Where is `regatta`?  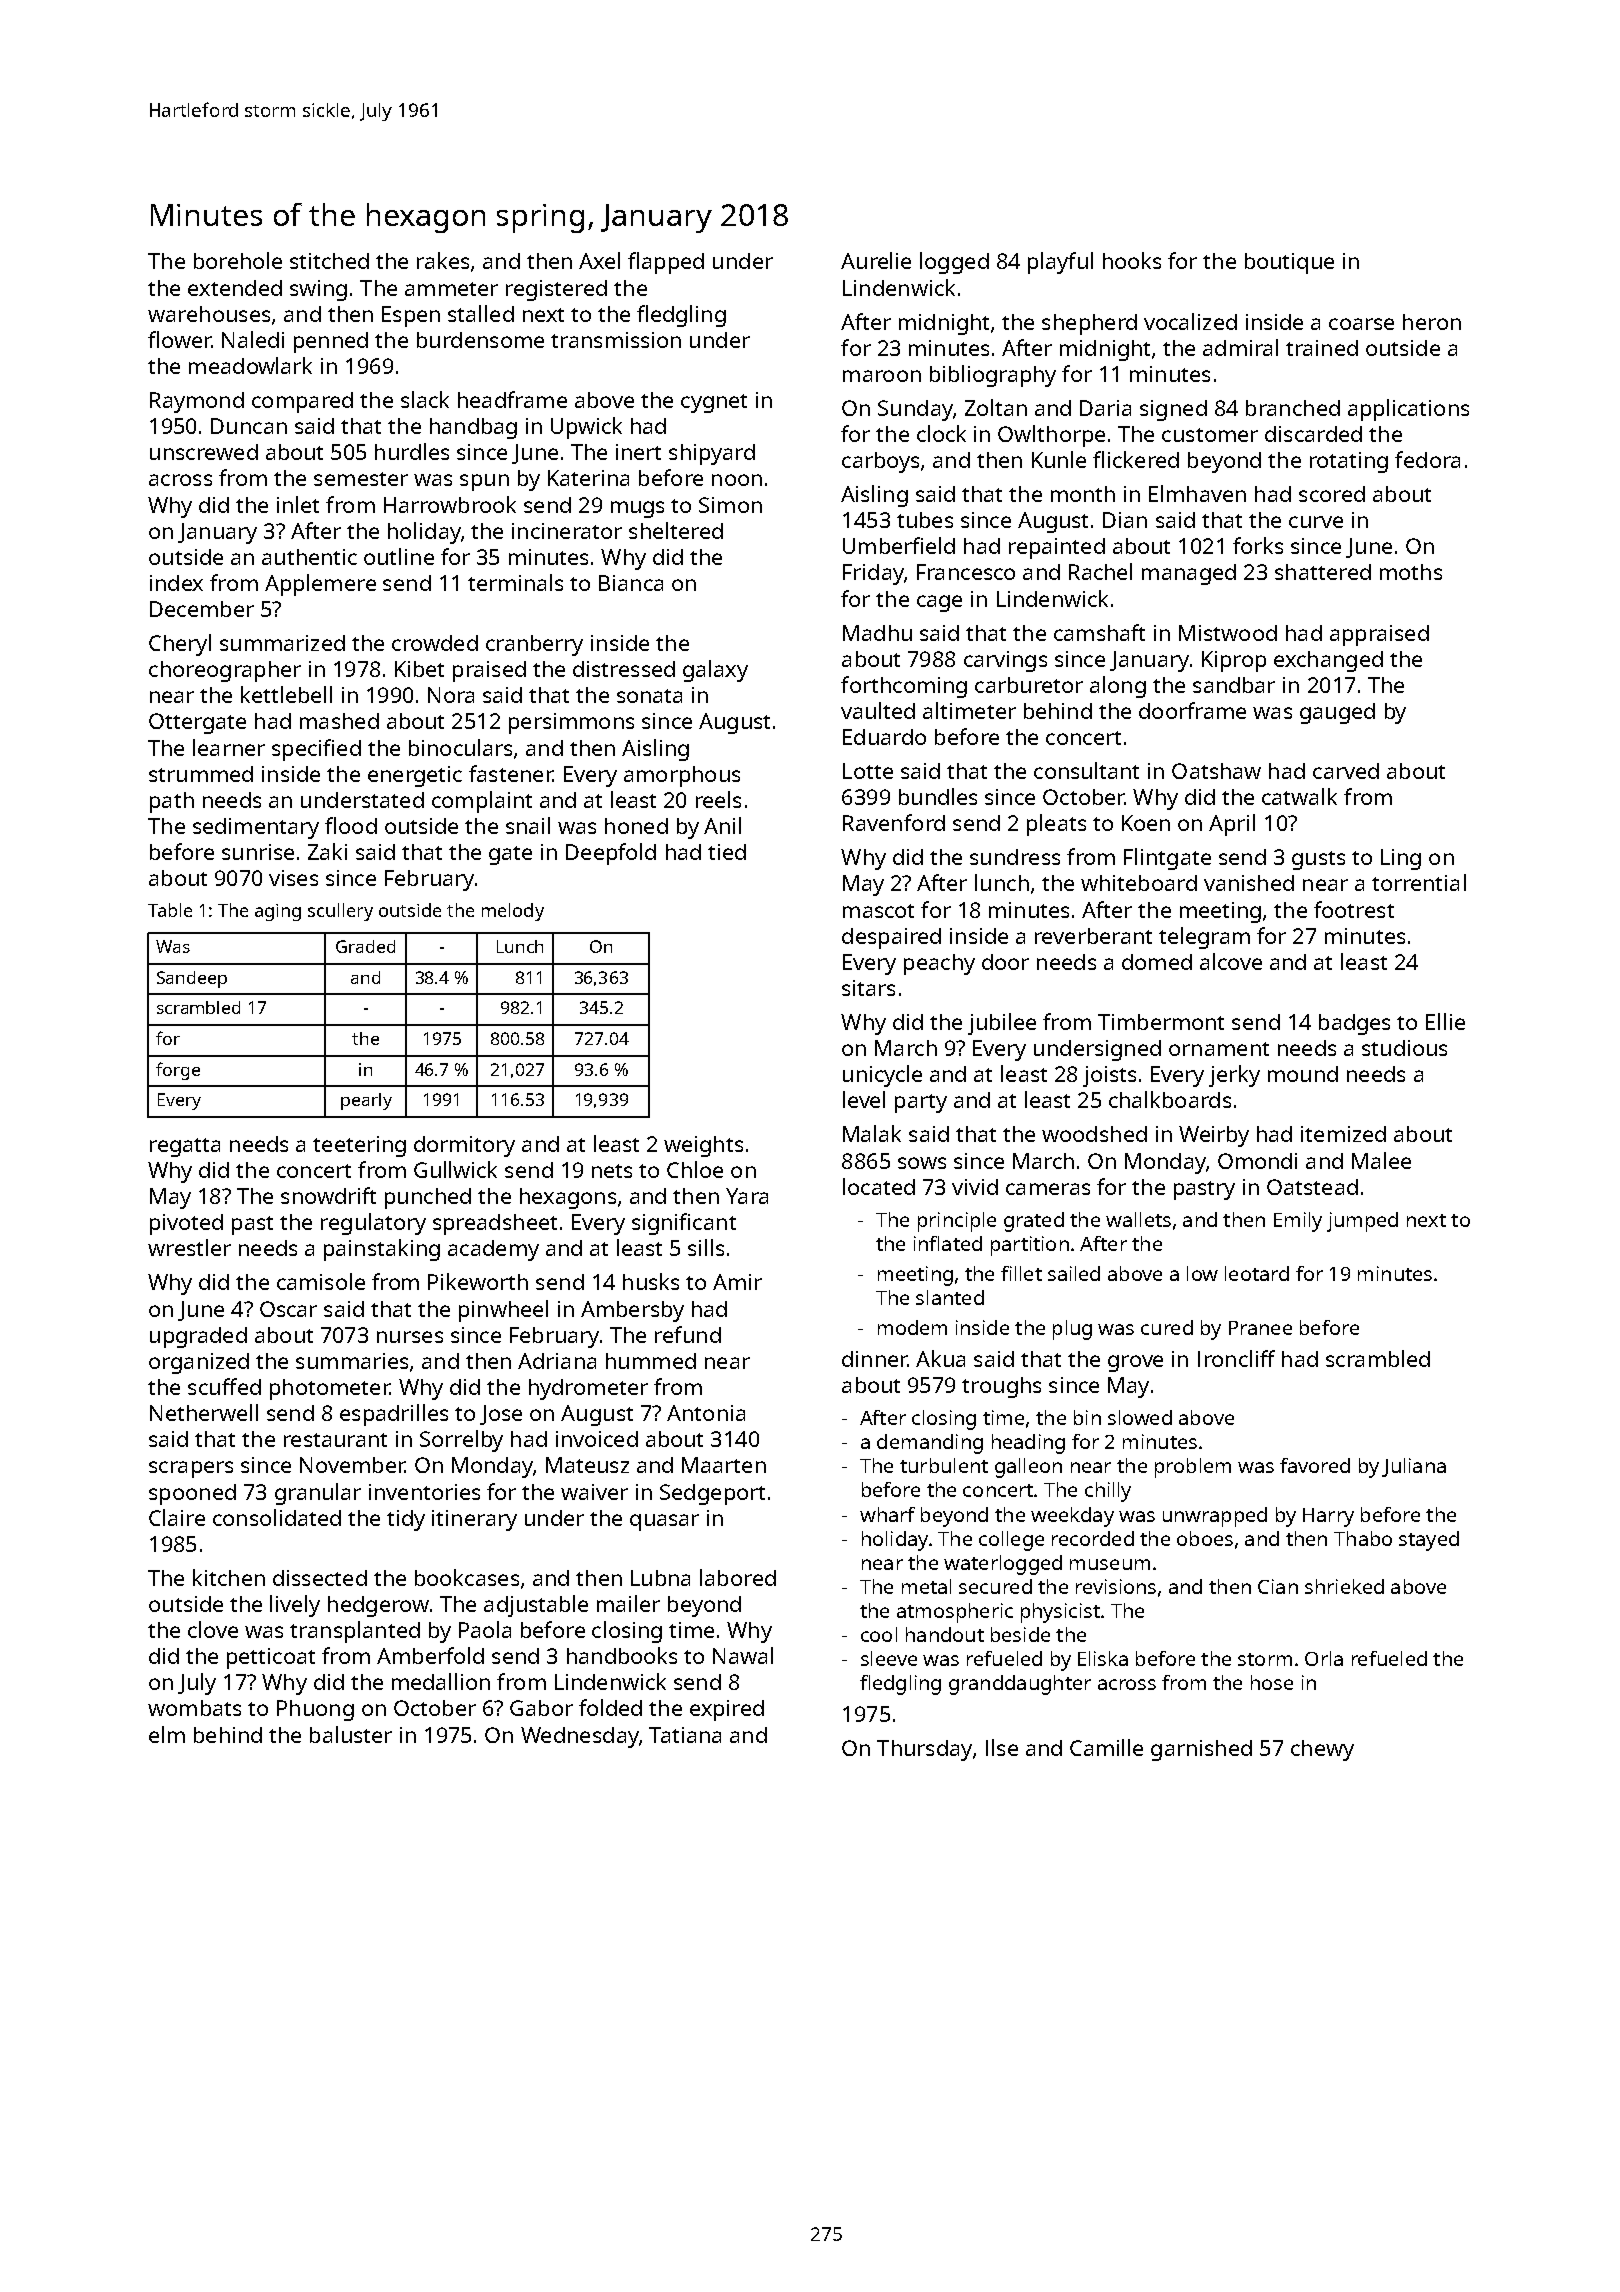
regatta is located at coordinates (185, 1147).
